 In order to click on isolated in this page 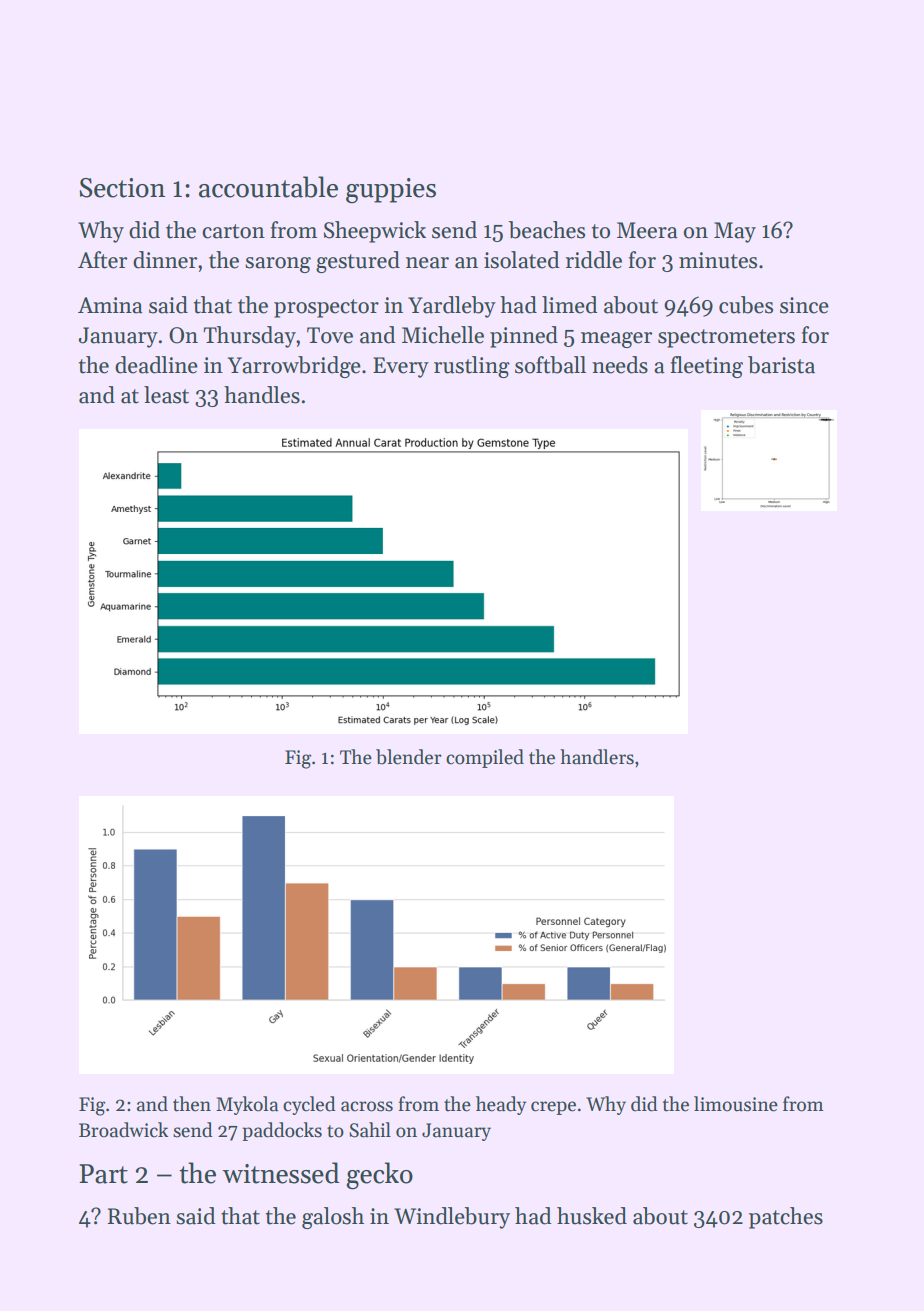, I will do `click(522, 260)`.
